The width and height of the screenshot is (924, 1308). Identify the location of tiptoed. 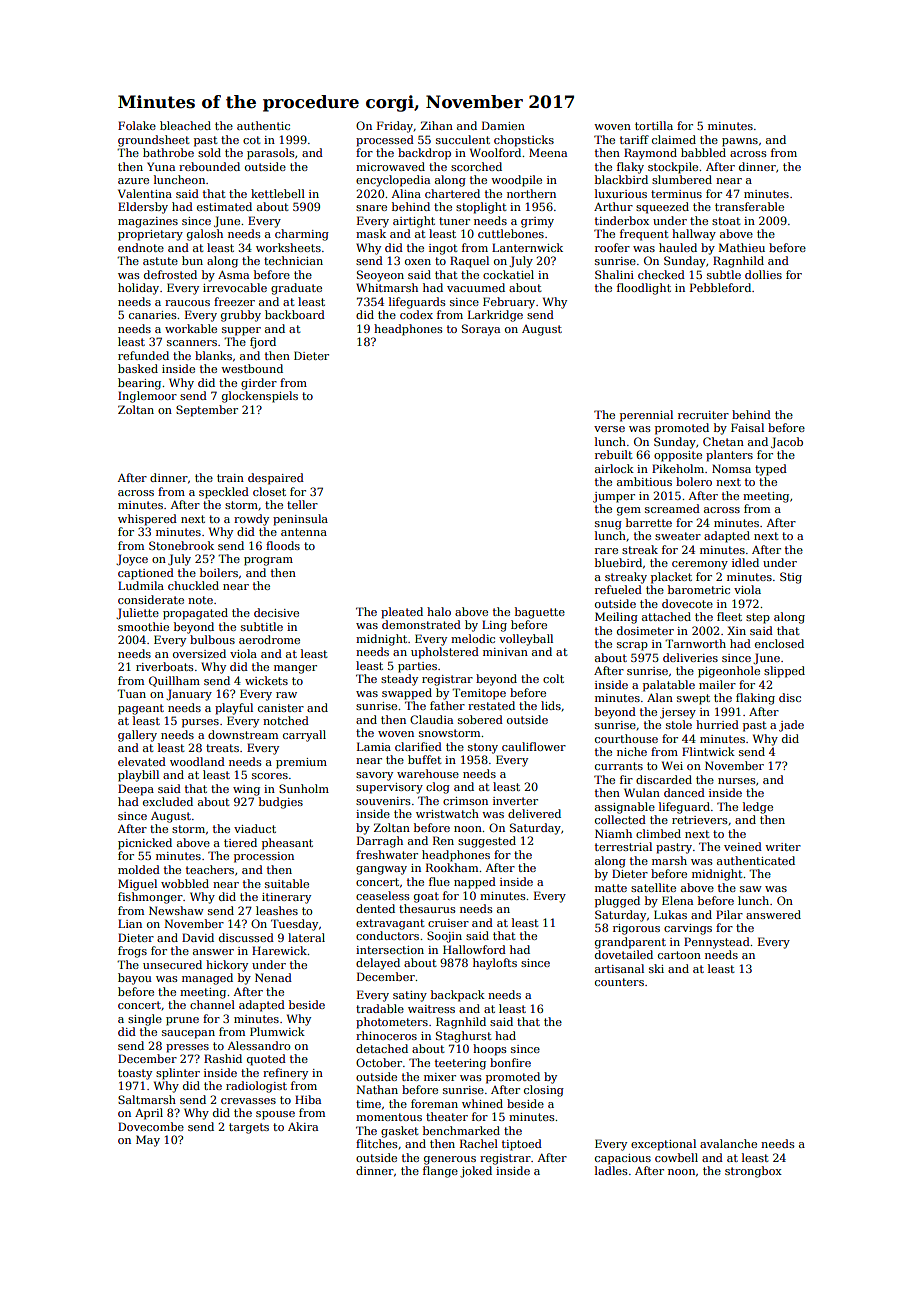
(522, 1145).
